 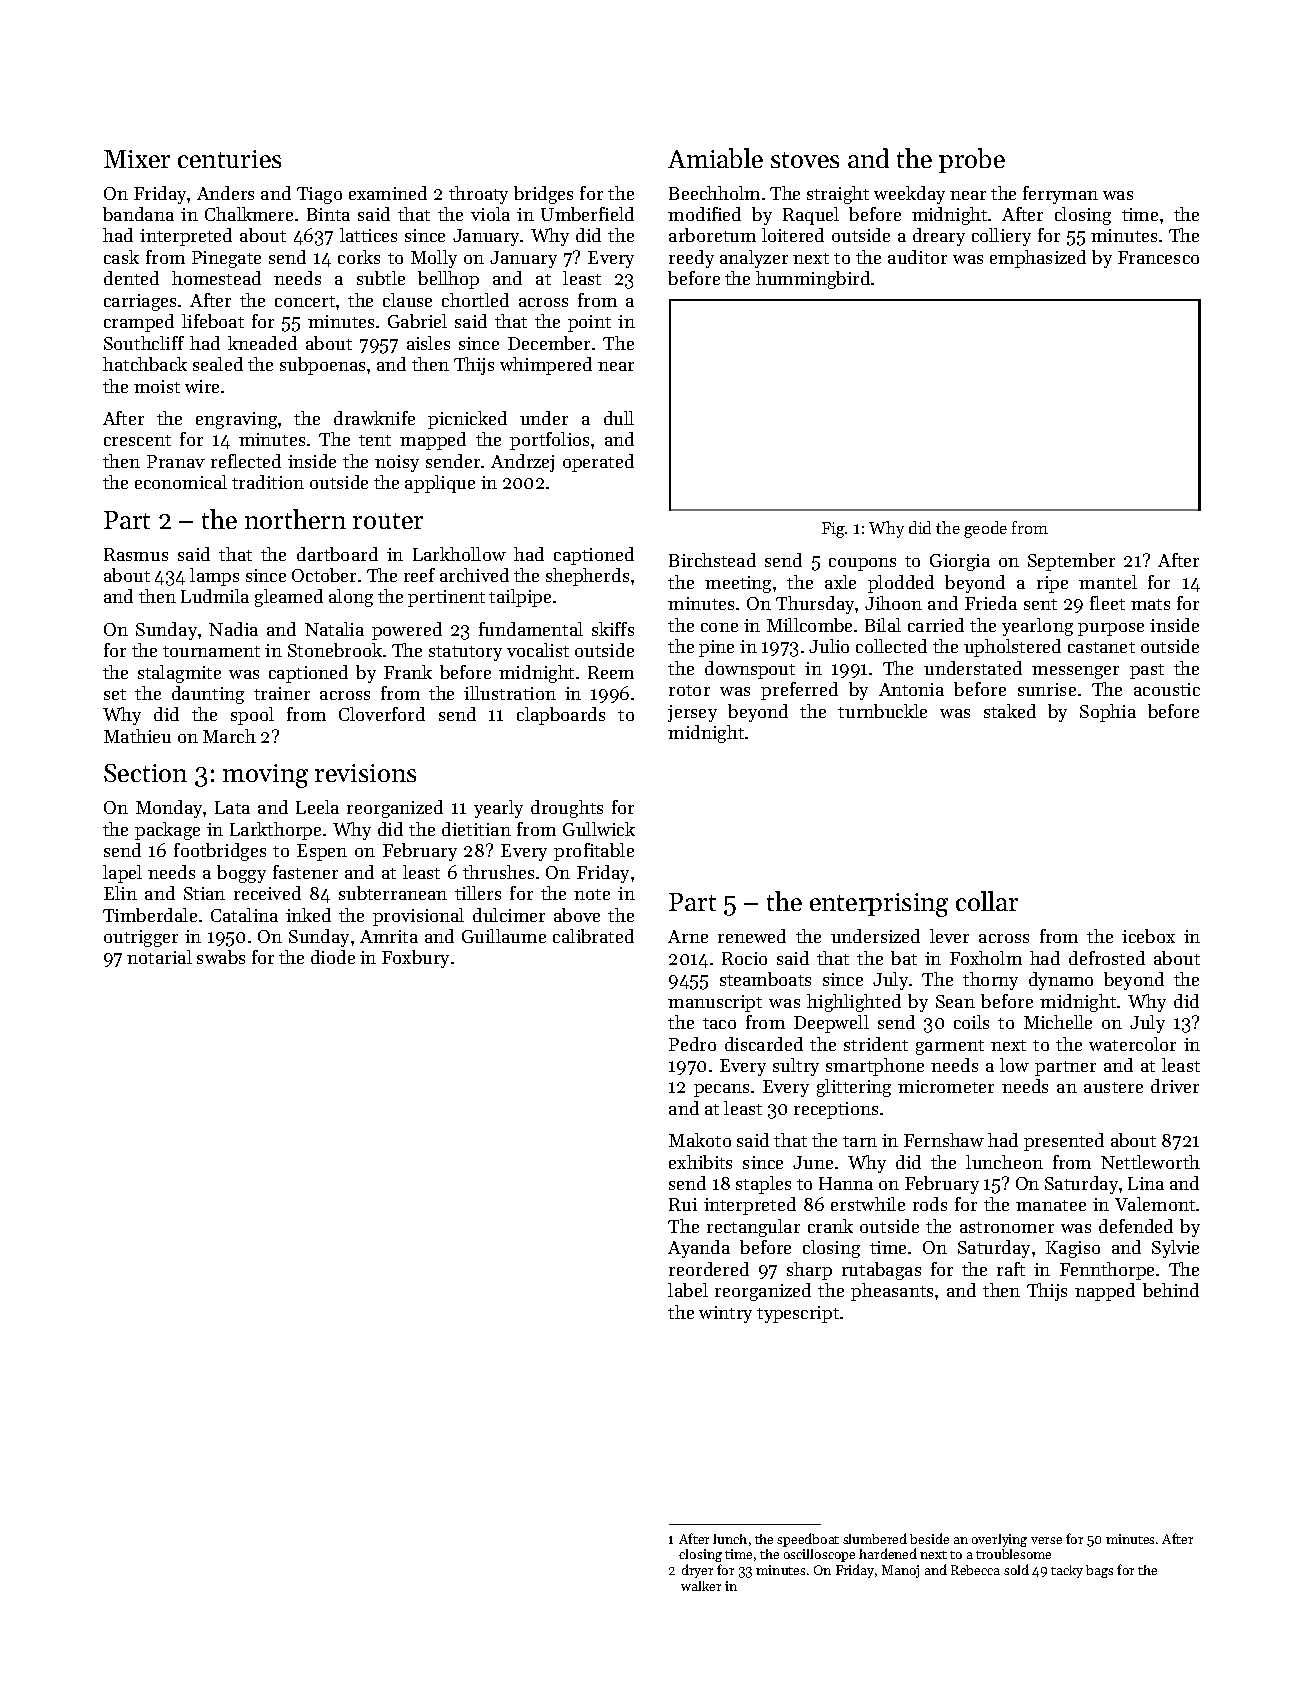 What do you see at coordinates (725, 1314) in the image?
I see `wintry` at bounding box center [725, 1314].
